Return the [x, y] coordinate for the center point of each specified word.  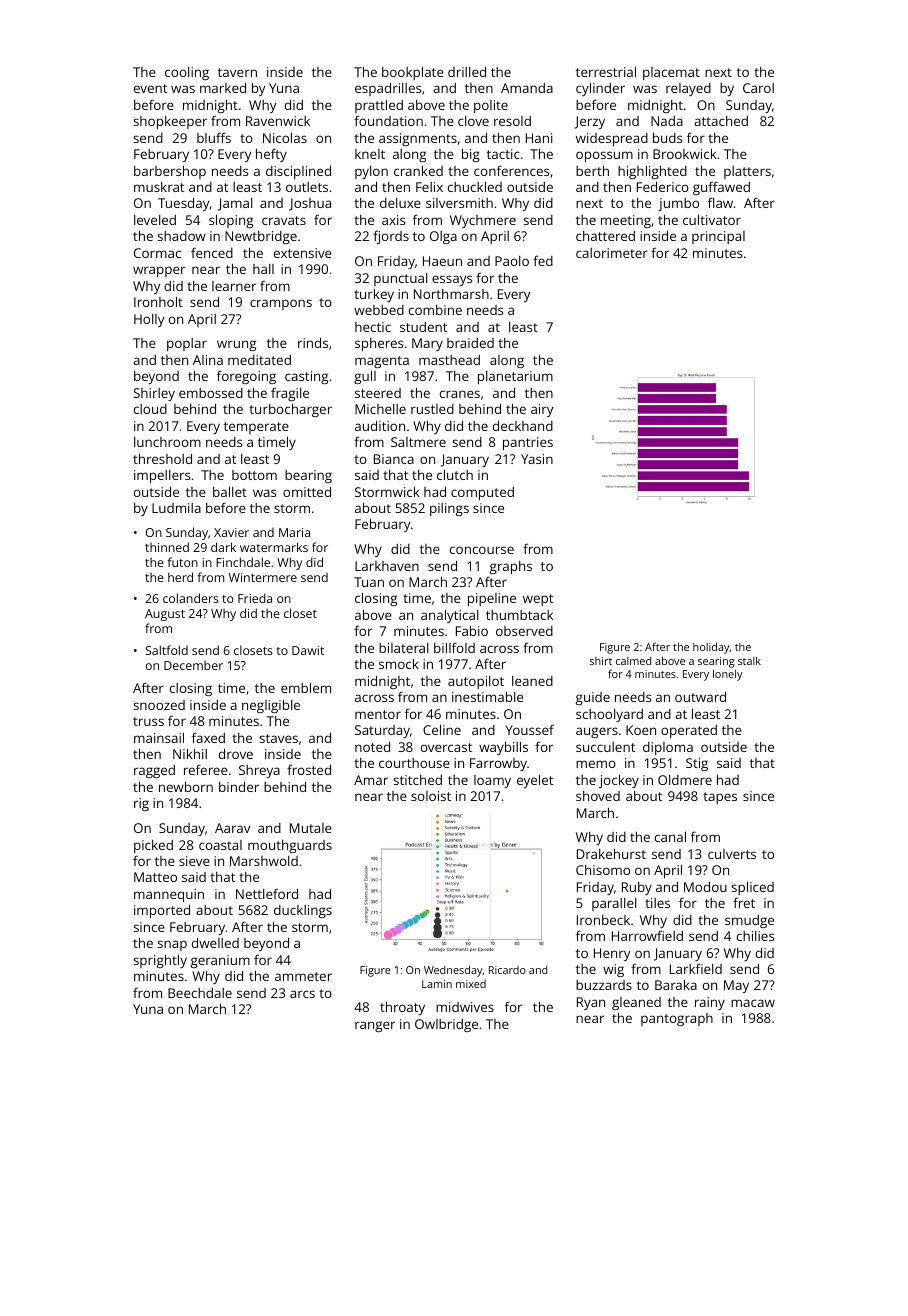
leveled [155, 220]
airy [542, 410]
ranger [375, 1026]
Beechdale [200, 993]
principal [718, 237]
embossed [211, 393]
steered [378, 393]
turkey [374, 295]
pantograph [677, 1019]
